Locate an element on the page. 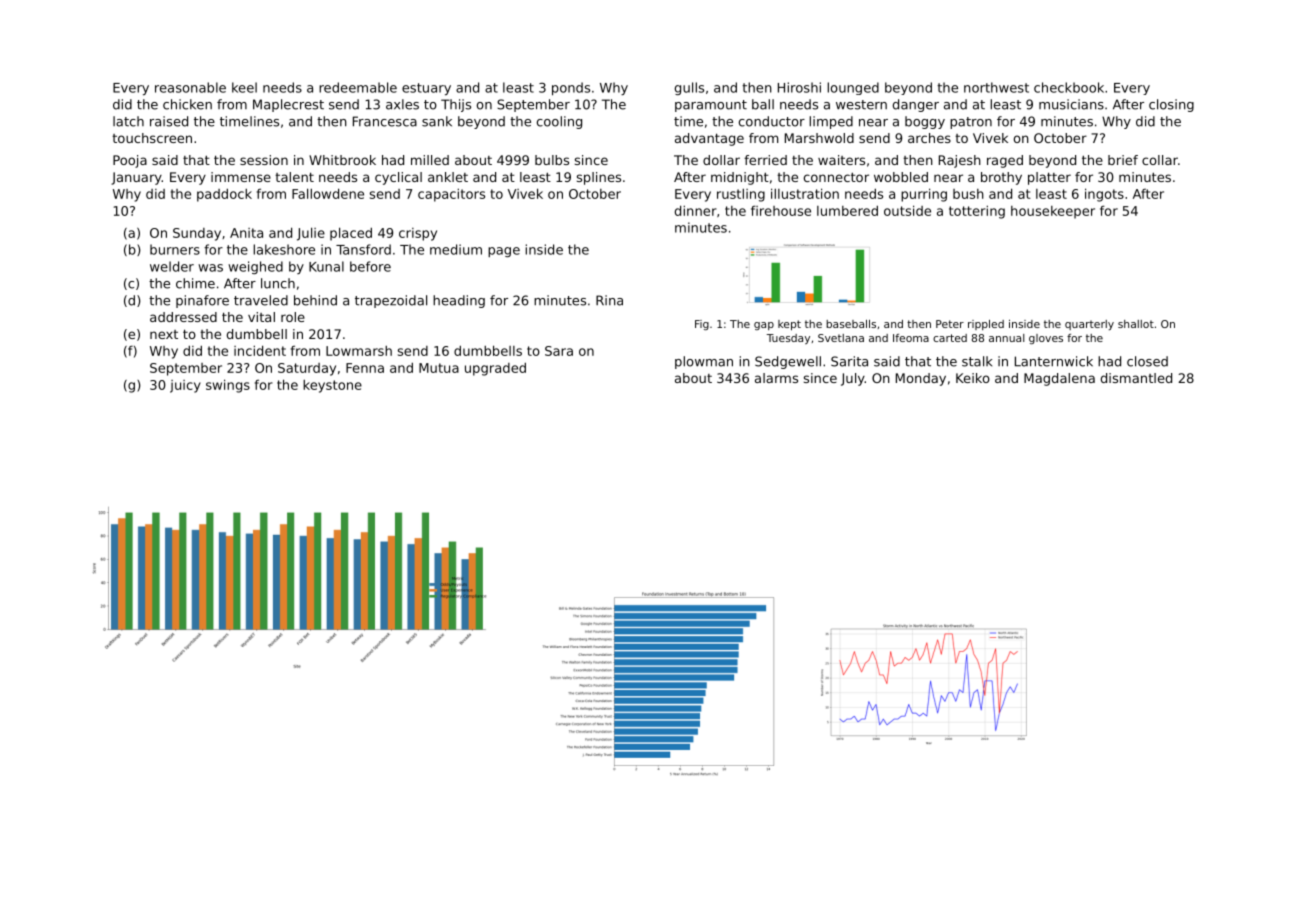  lunch is located at coordinates (278, 283).
